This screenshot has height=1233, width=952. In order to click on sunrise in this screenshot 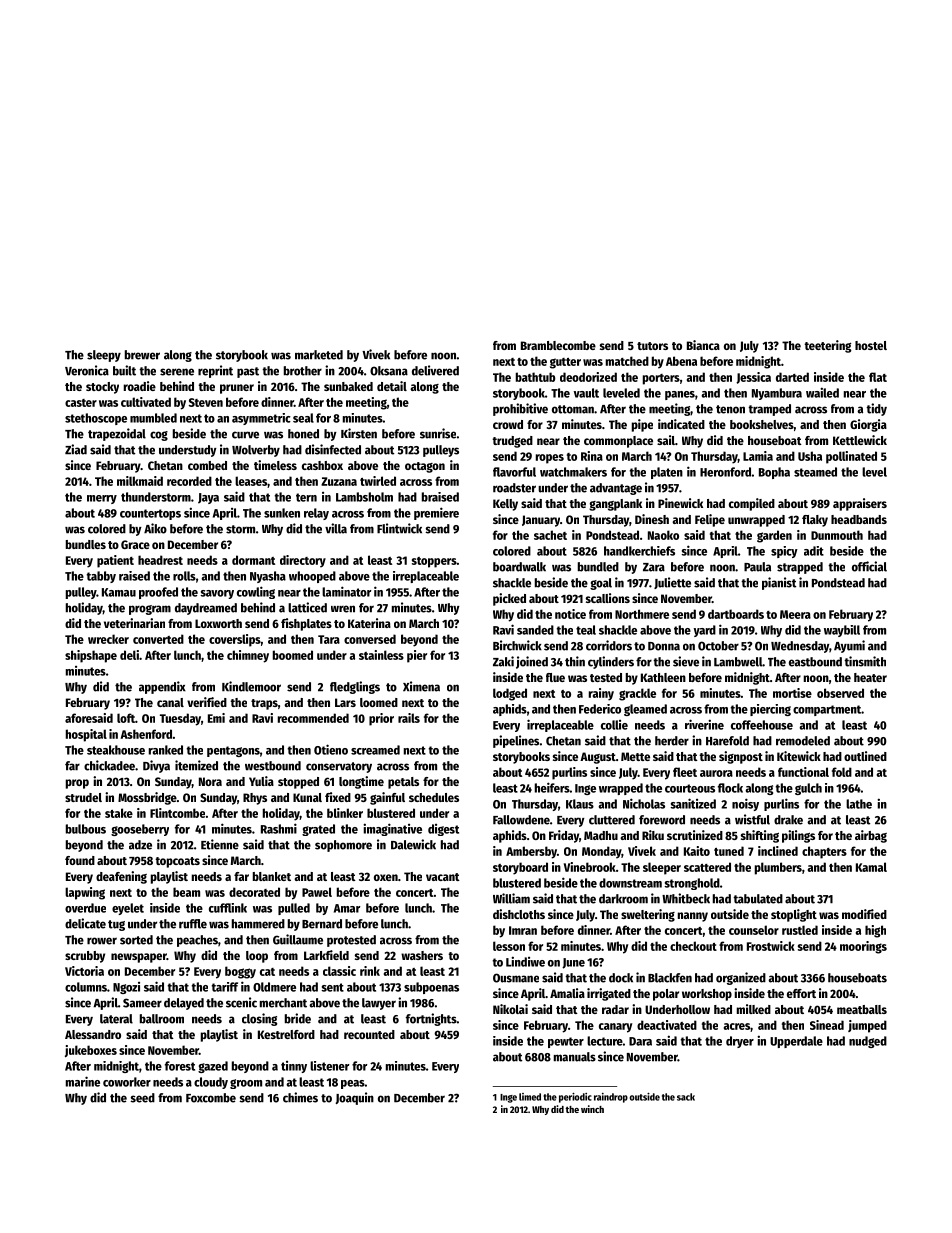, I will do `click(438, 433)`.
